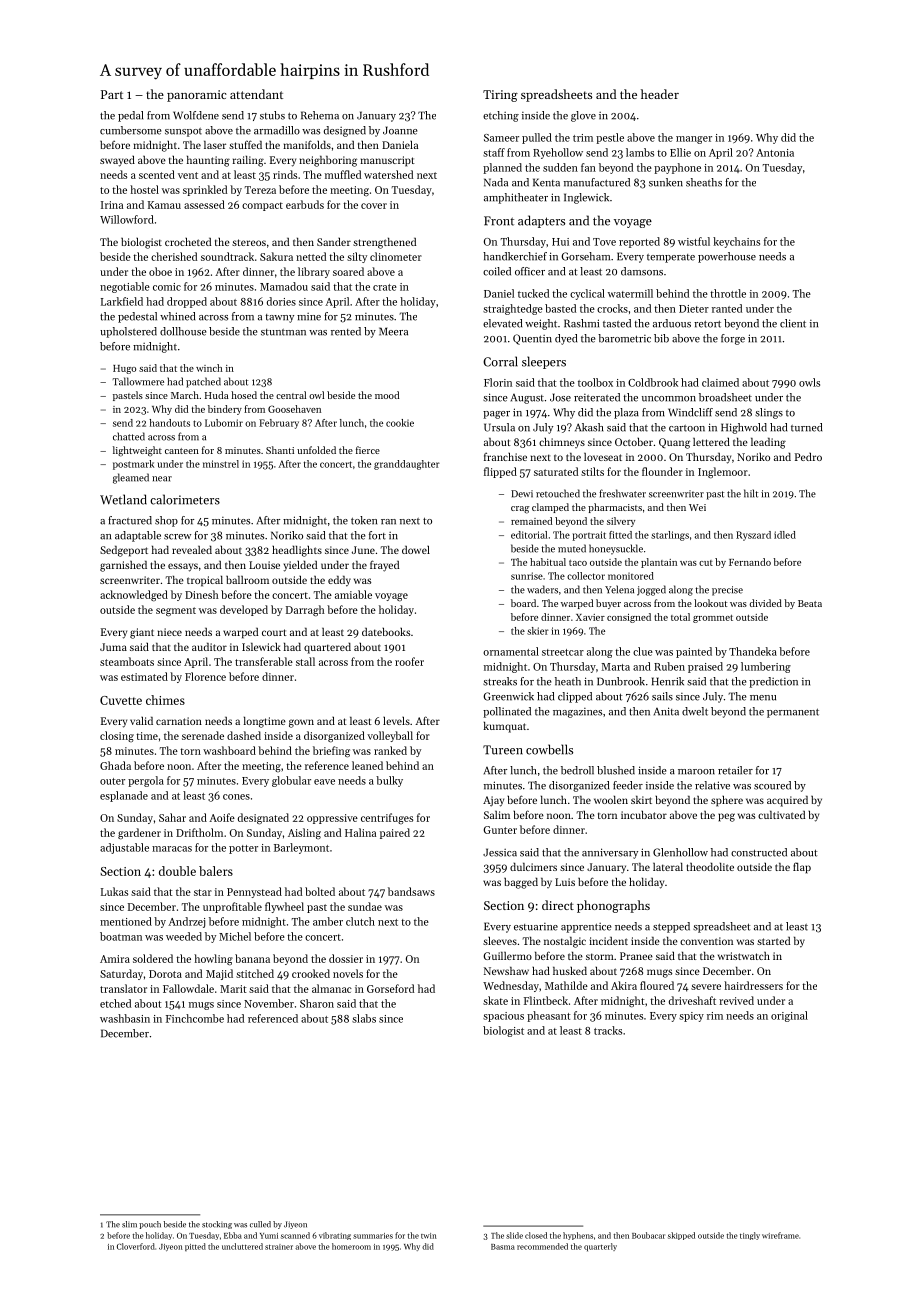  What do you see at coordinates (165, 974) in the screenshot?
I see `Dorota` at bounding box center [165, 974].
